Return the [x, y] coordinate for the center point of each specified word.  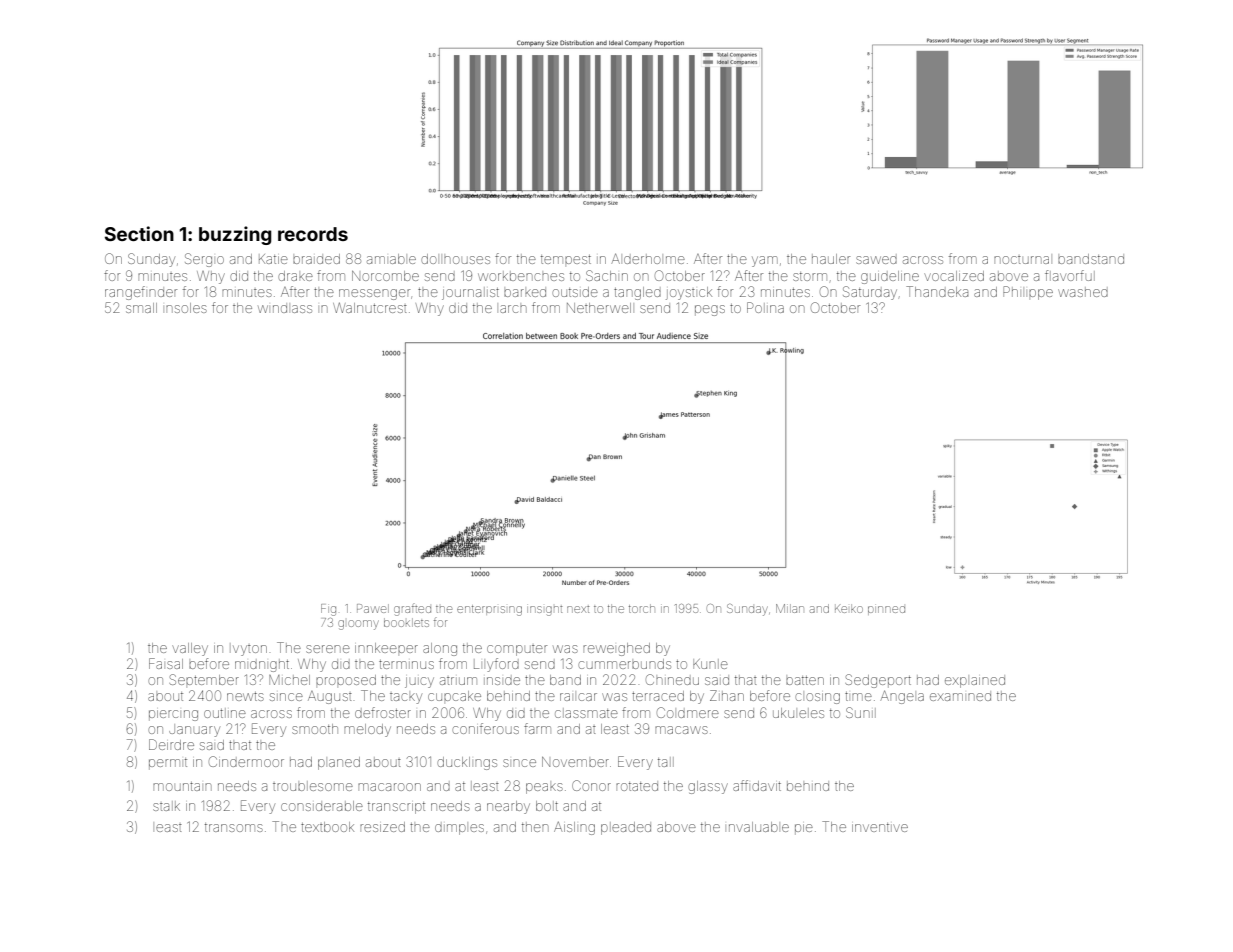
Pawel [373, 608]
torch [642, 608]
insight [544, 611]
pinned [886, 610]
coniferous [485, 728]
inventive [880, 827]
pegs [710, 310]
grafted [412, 611]
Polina [765, 307]
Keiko [849, 608]
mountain [182, 786]
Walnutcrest [370, 307]
